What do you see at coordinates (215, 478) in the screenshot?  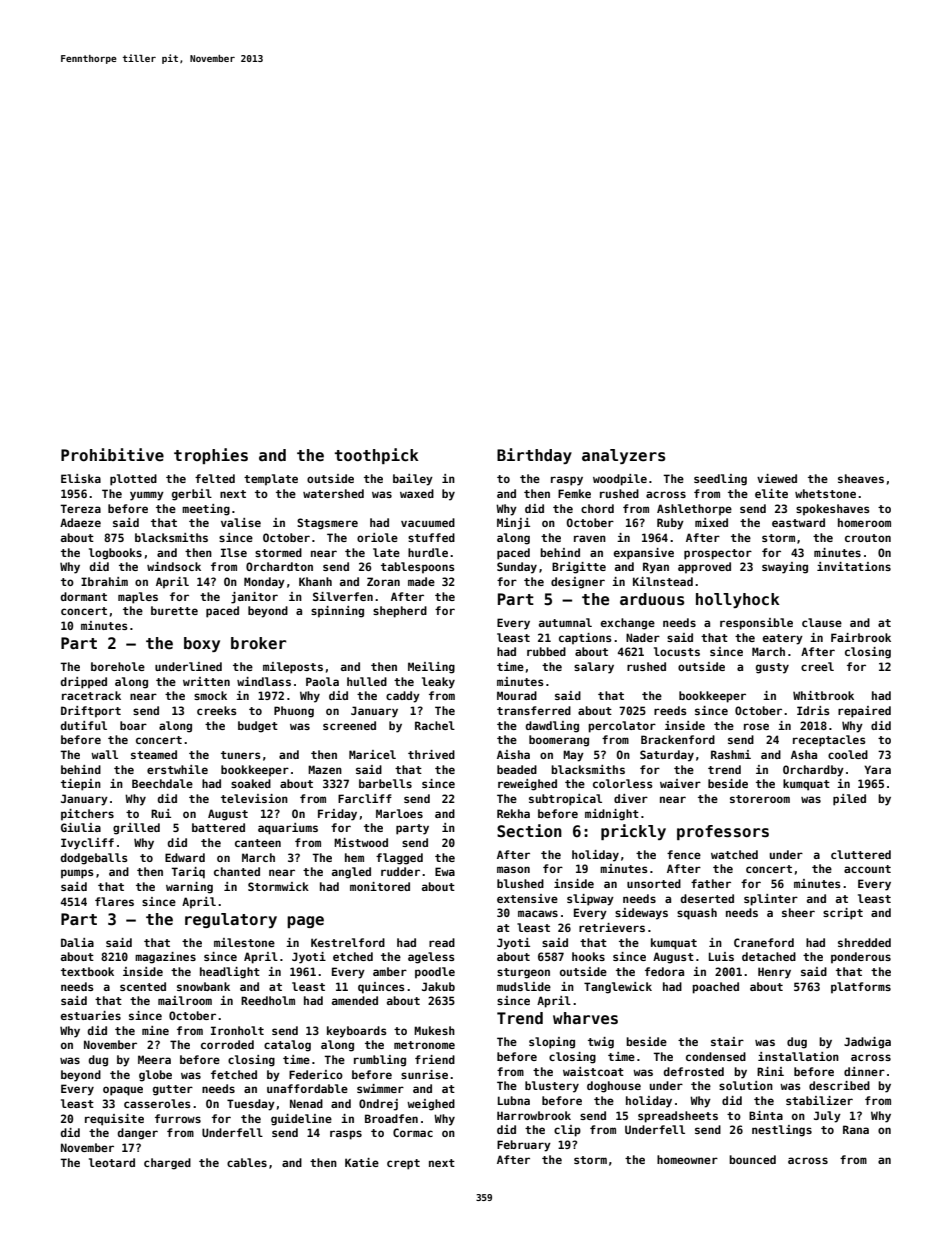 I see `felted` at bounding box center [215, 478].
